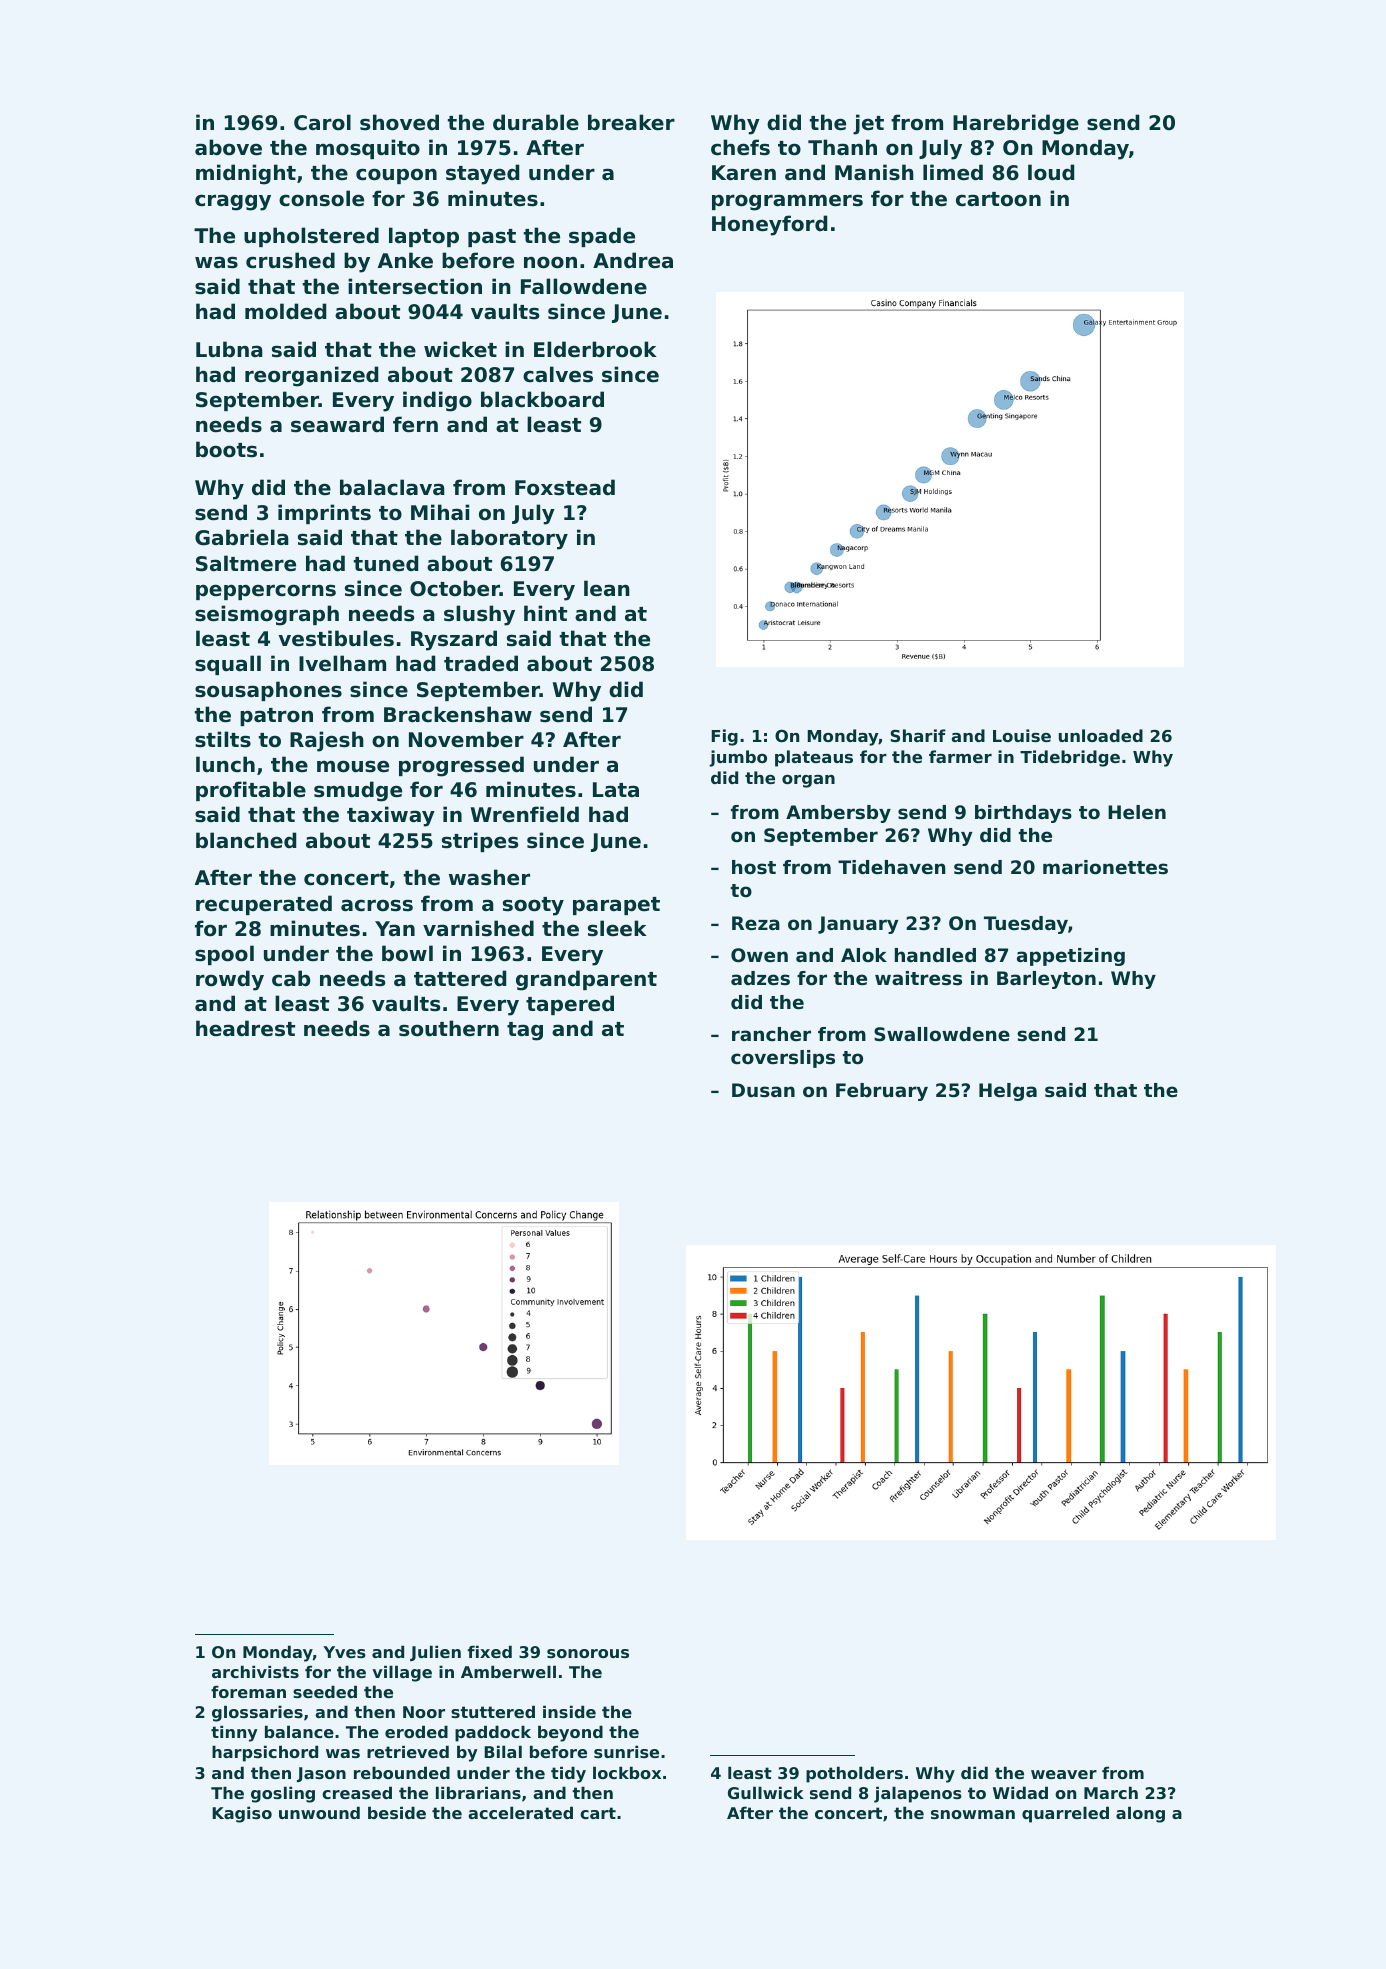 The width and height of the page is (1386, 1969). I want to click on southern, so click(449, 1028).
